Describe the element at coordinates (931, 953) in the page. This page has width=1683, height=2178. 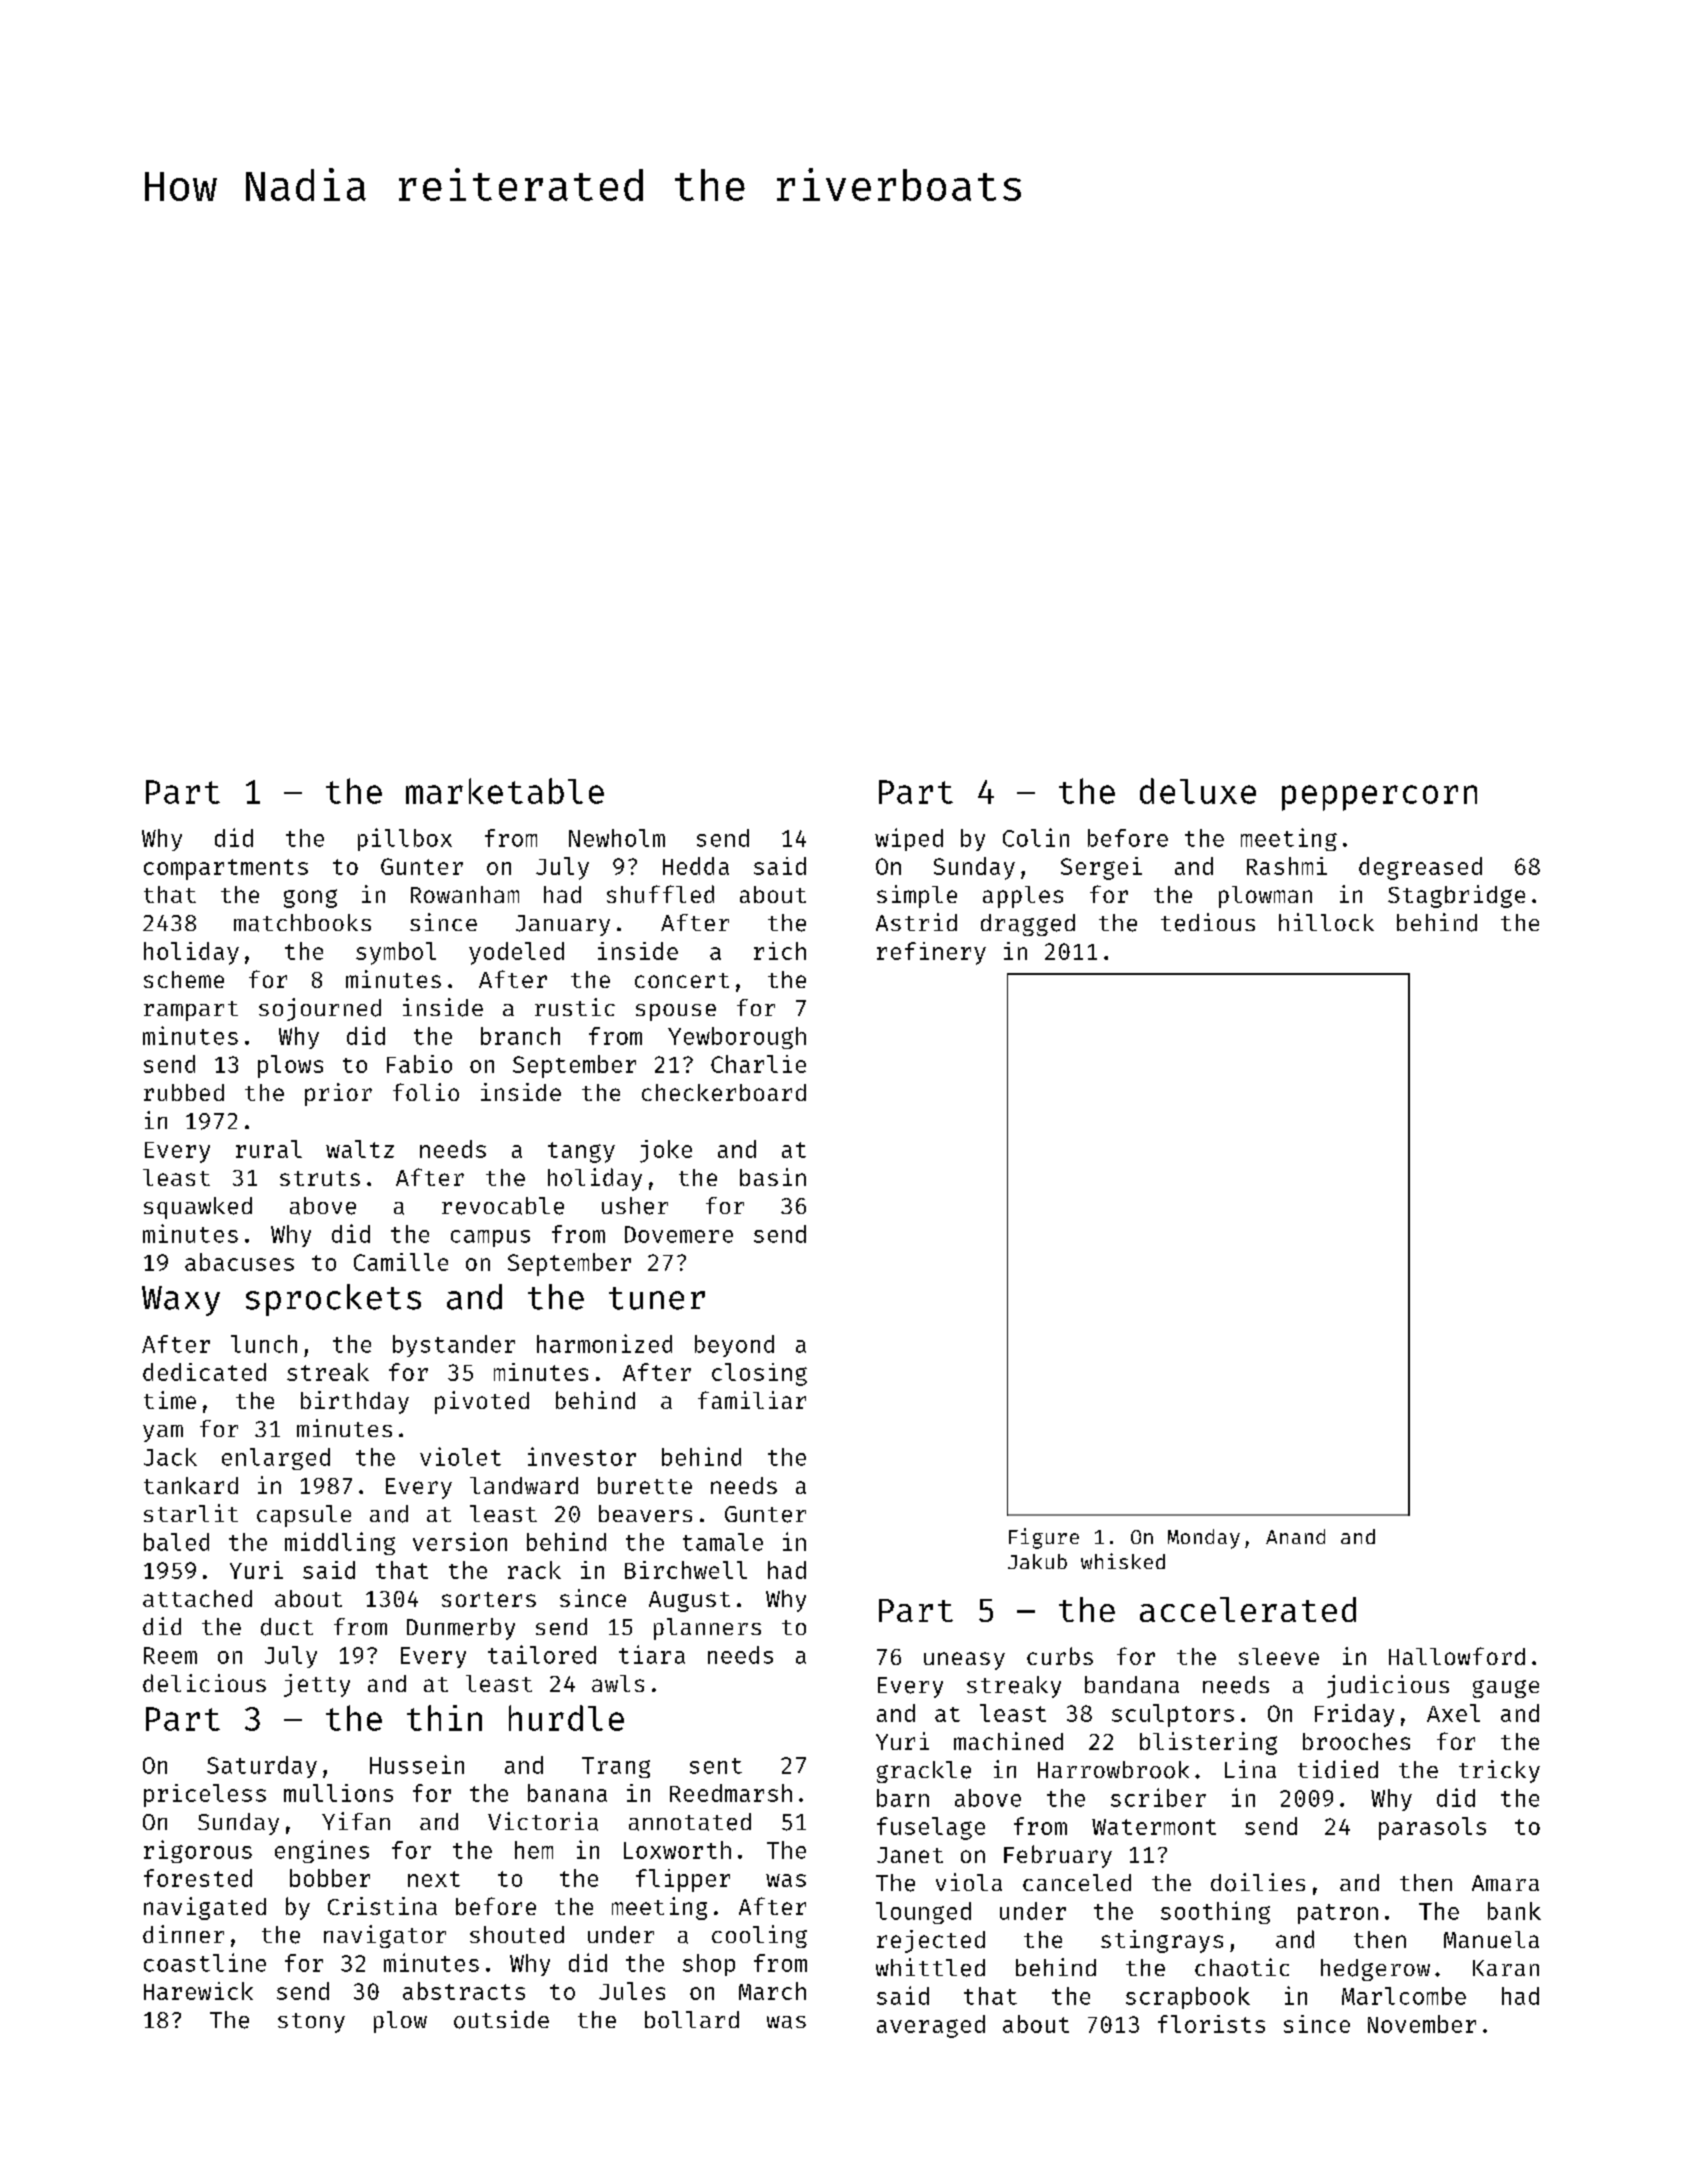
I see `refinery` at that location.
